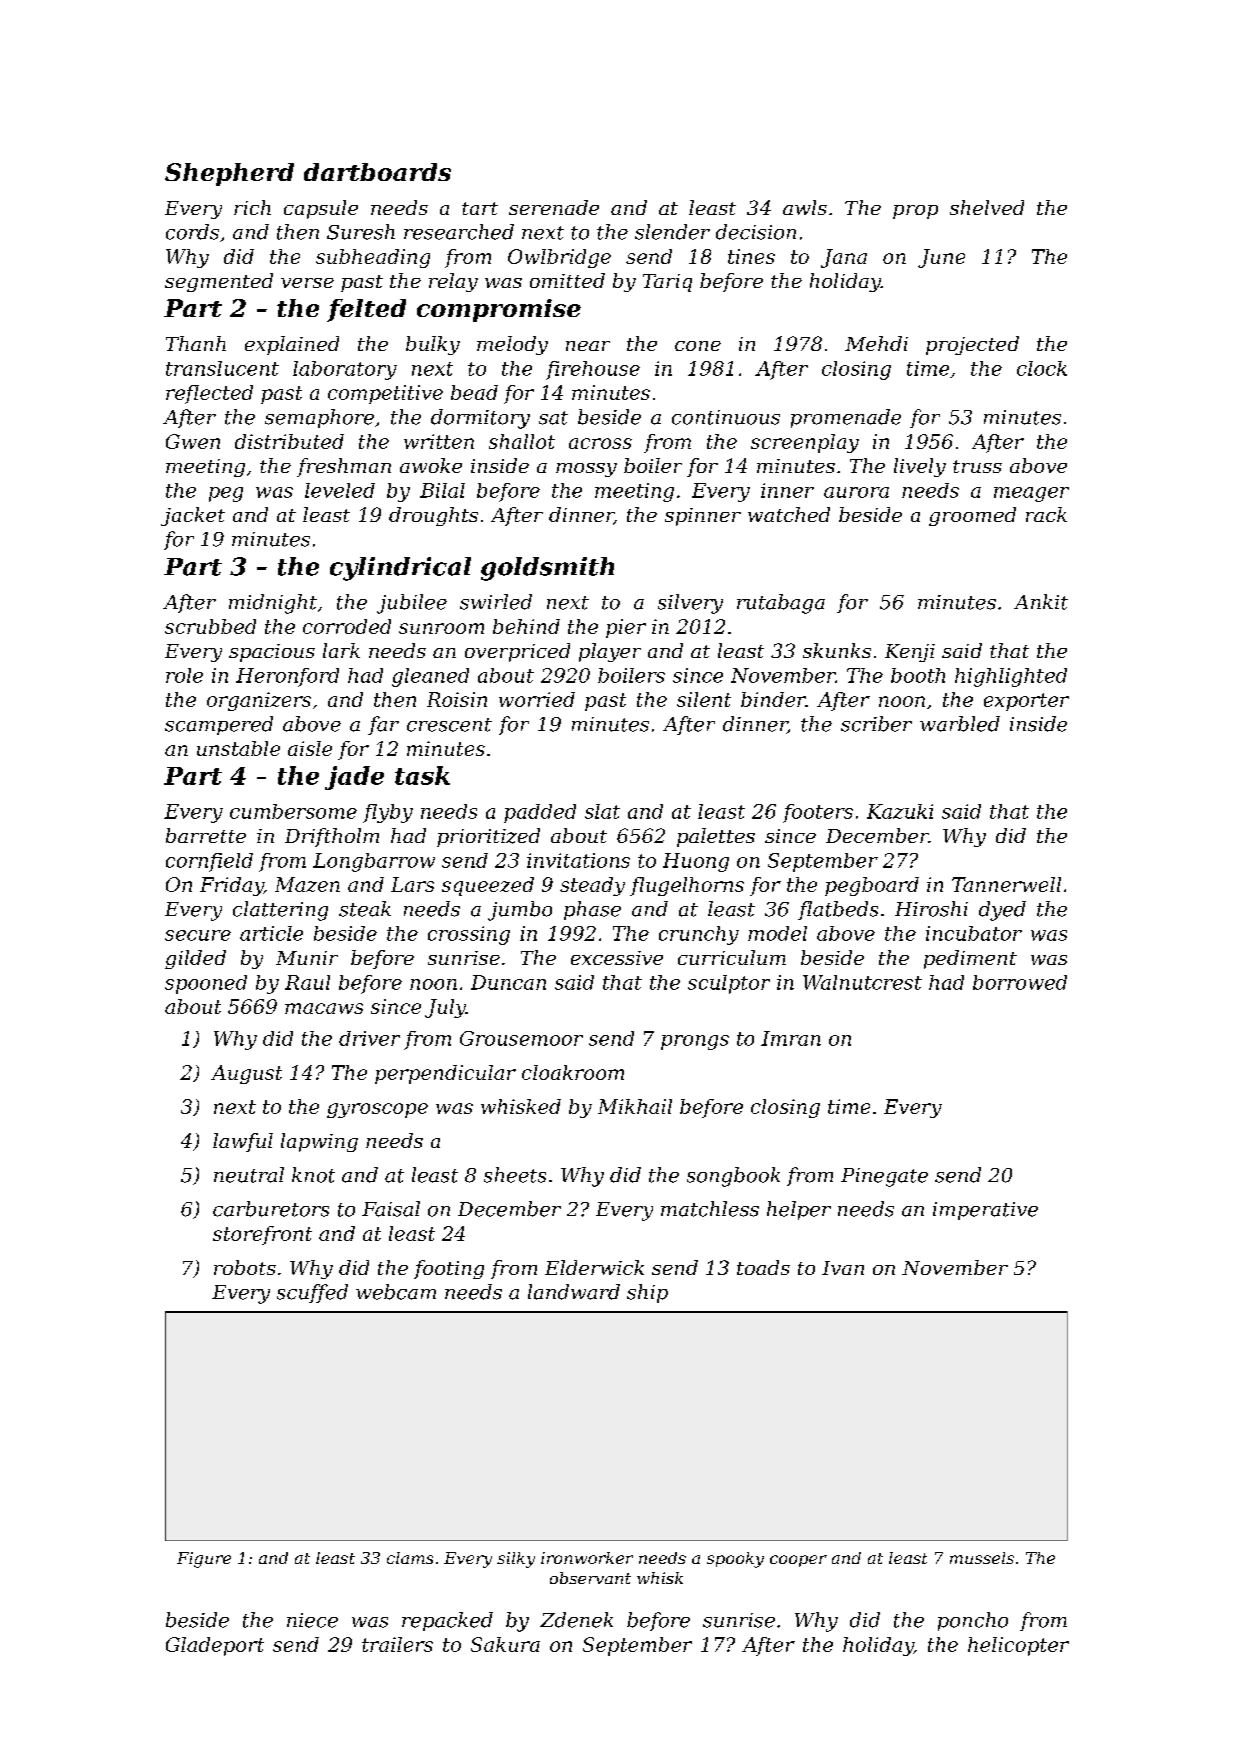 This screenshot has width=1233, height=1744. I want to click on task, so click(422, 775).
